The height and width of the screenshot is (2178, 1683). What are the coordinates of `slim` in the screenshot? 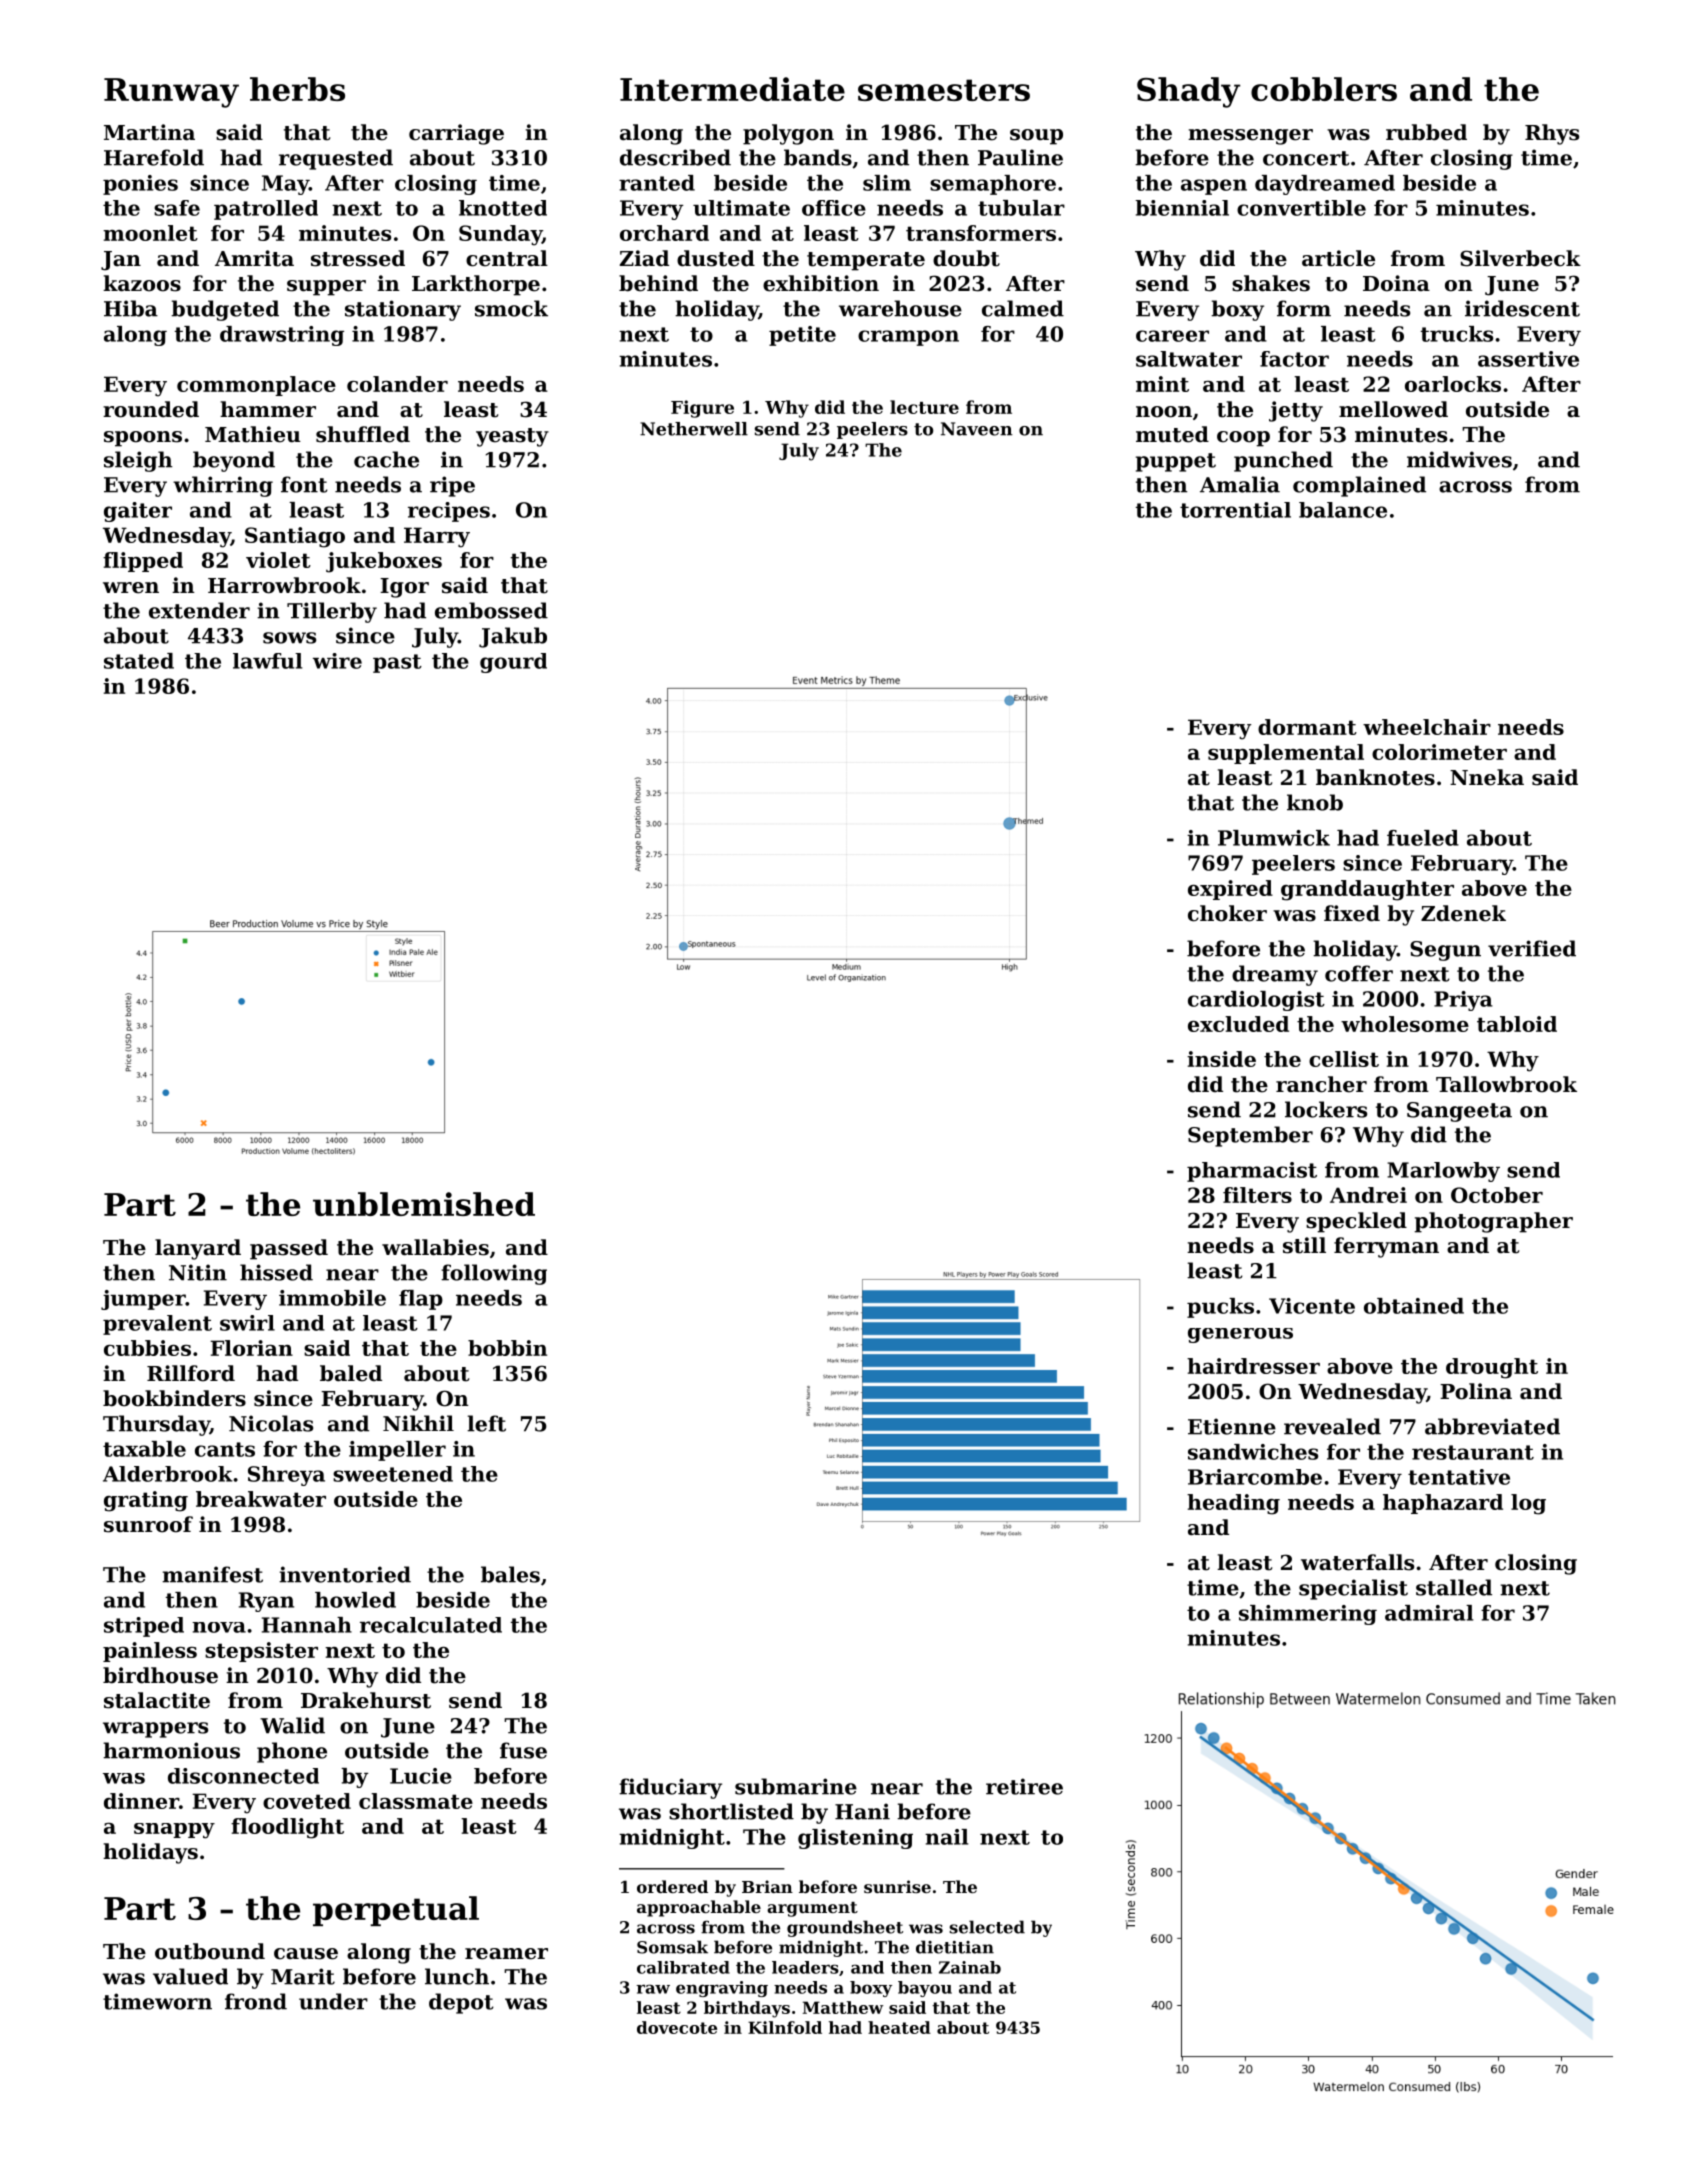 It's located at (887, 183).
